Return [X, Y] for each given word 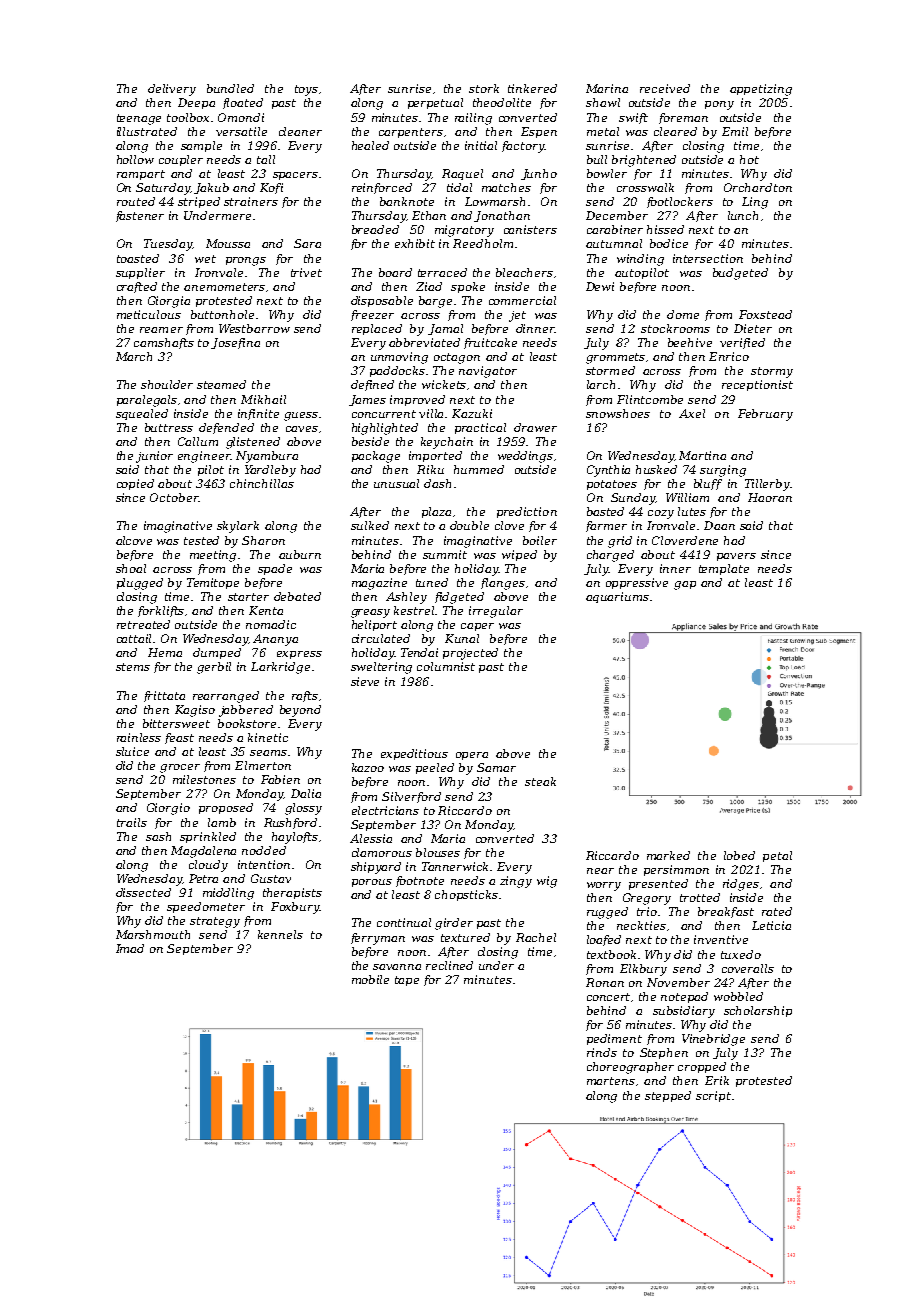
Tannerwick [456, 866]
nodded [264, 850]
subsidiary [684, 1012]
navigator [488, 372]
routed [136, 201]
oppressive [637, 583]
